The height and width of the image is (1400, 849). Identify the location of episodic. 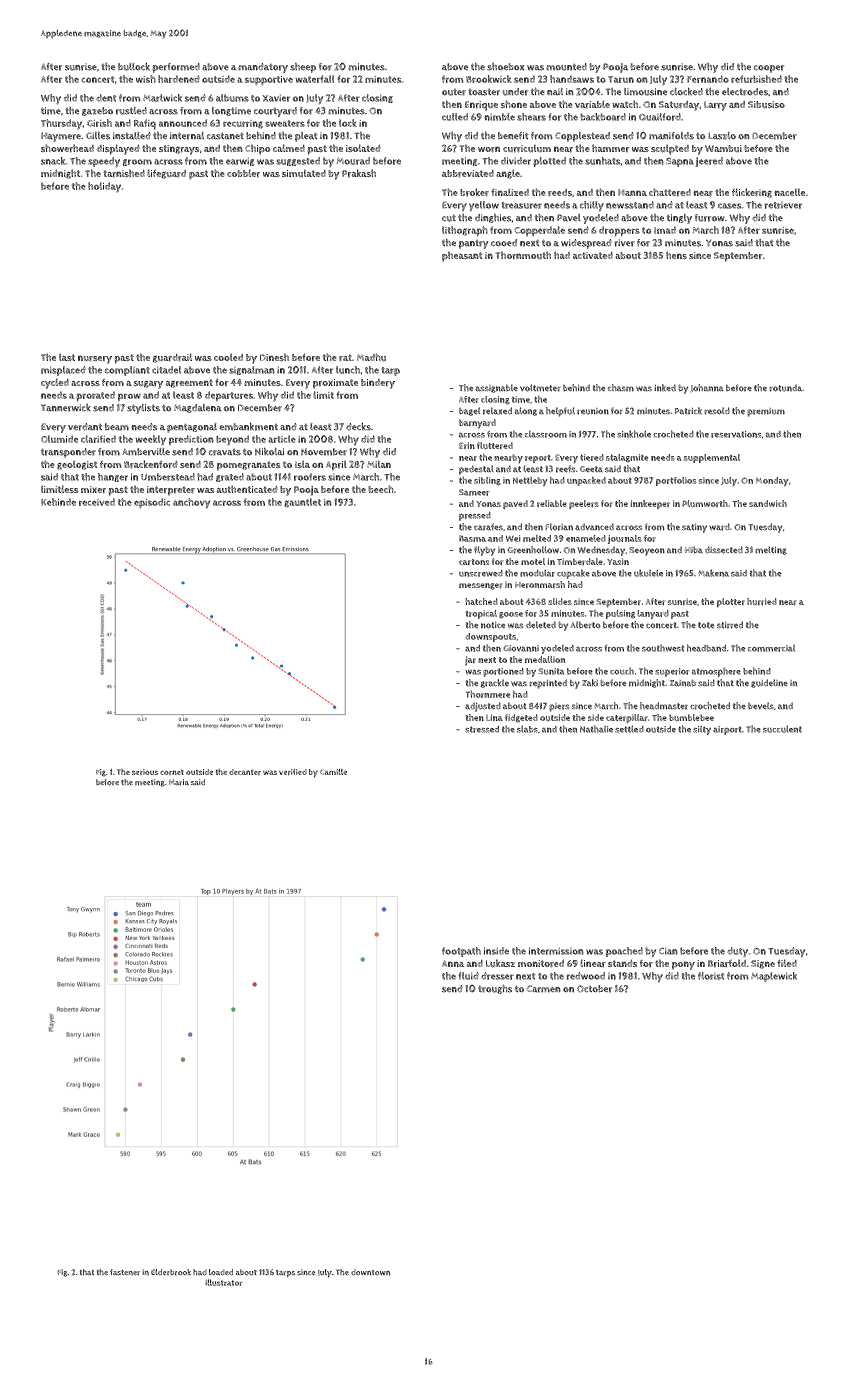
(152, 503).
